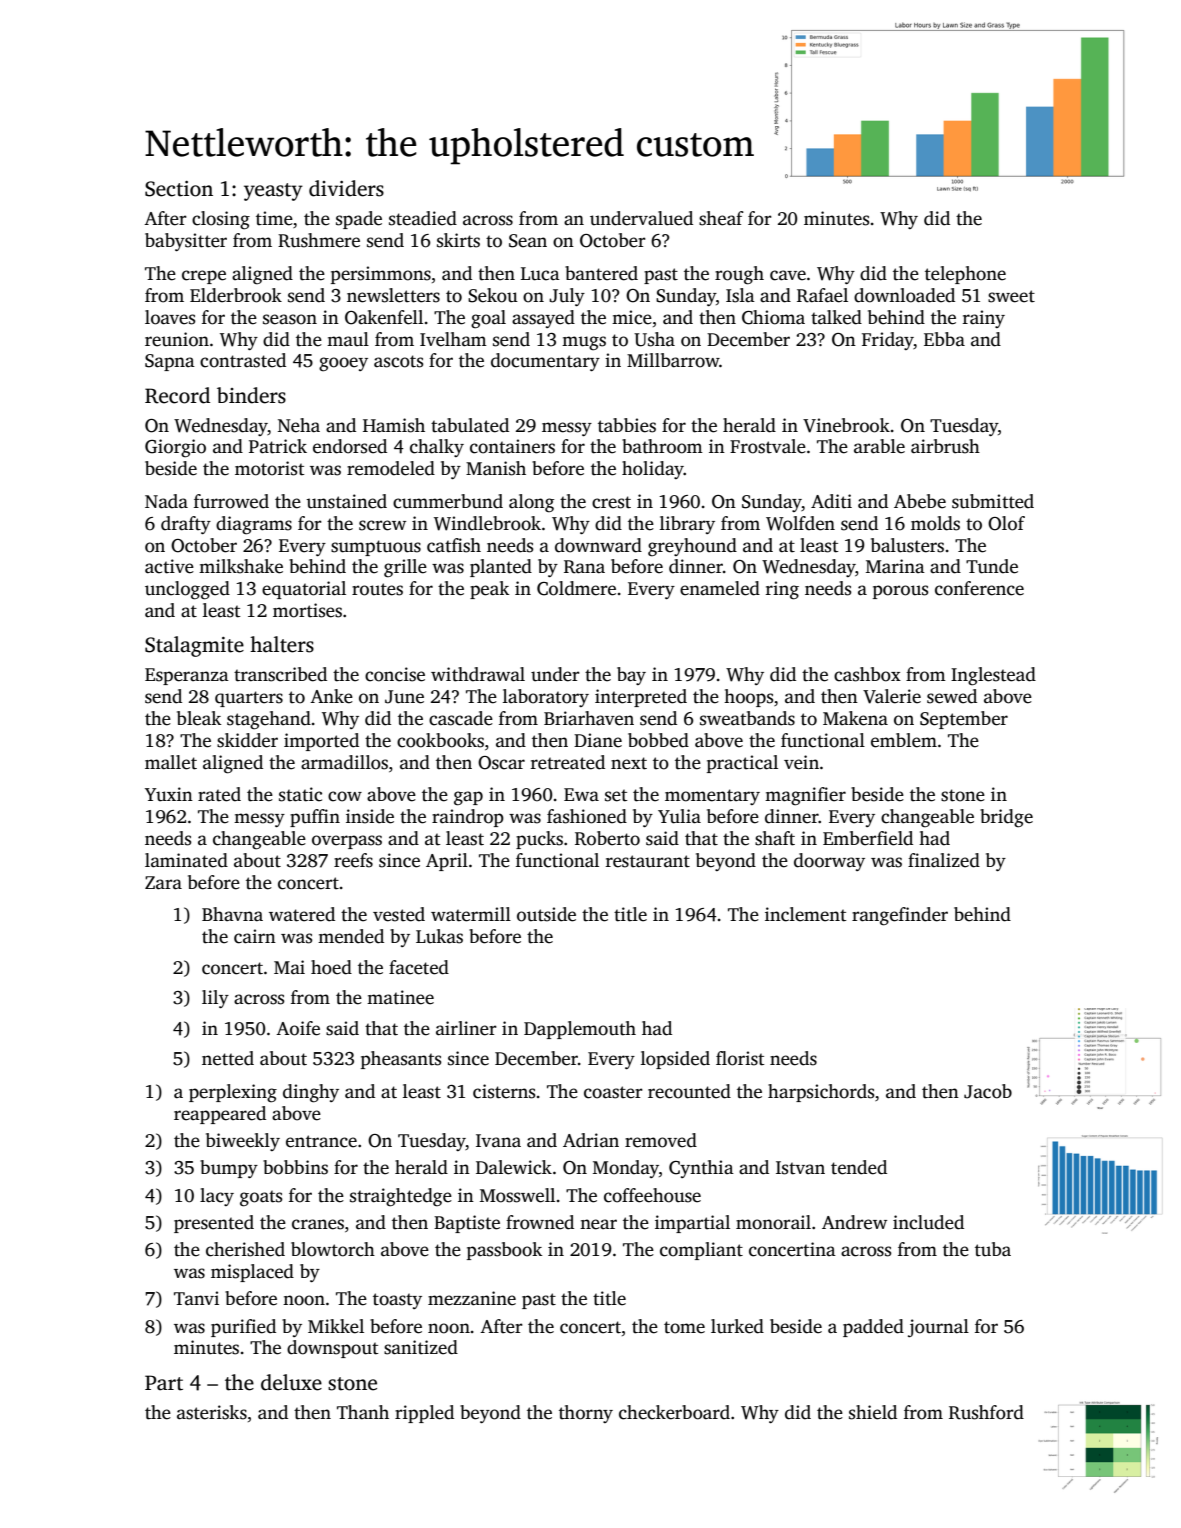 This screenshot has width=1181, height=1528. Describe the element at coordinates (674, 1412) in the screenshot. I see `checkerboard` at that location.
